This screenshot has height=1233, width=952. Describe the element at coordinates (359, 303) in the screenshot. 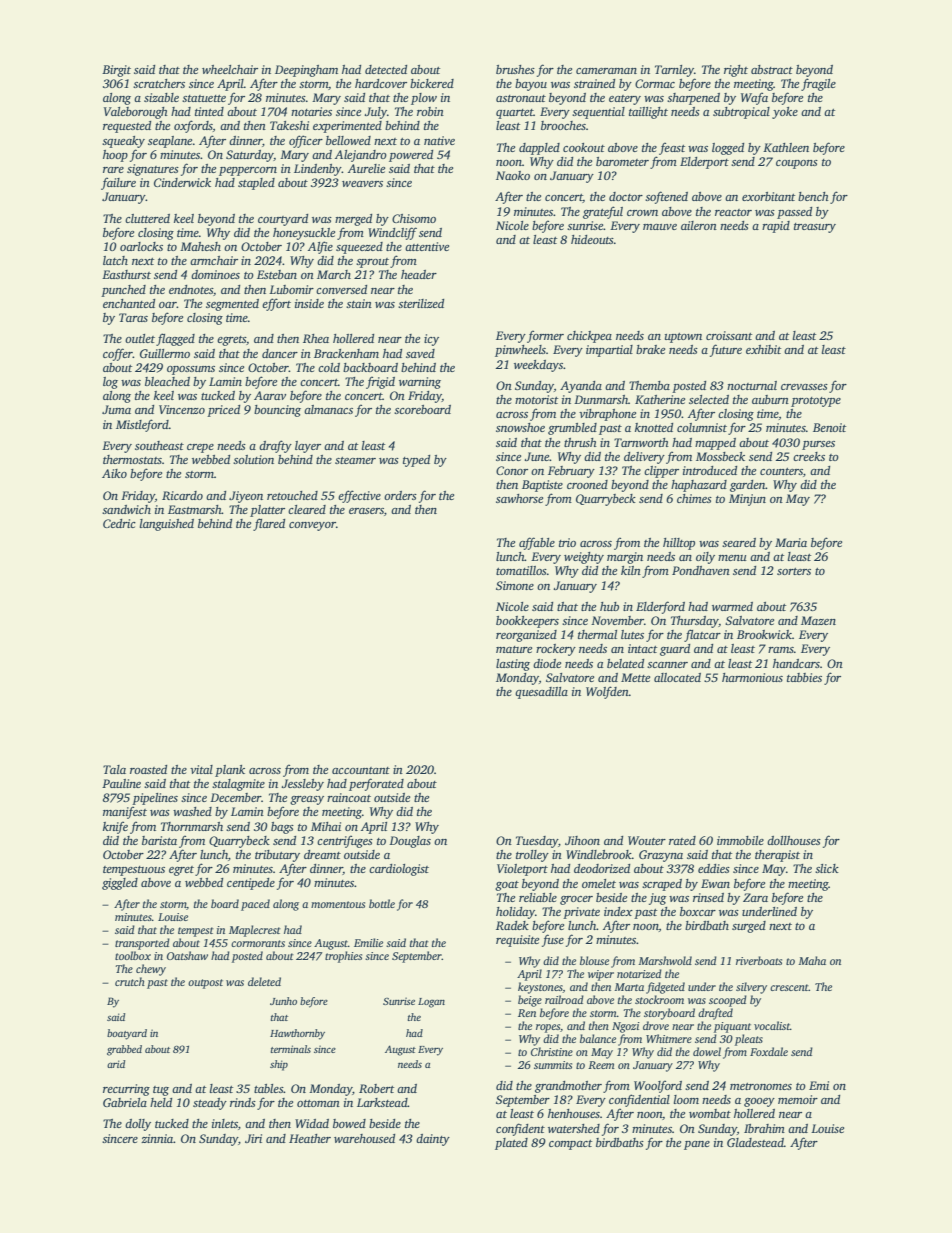

I see `stain` at that location.
